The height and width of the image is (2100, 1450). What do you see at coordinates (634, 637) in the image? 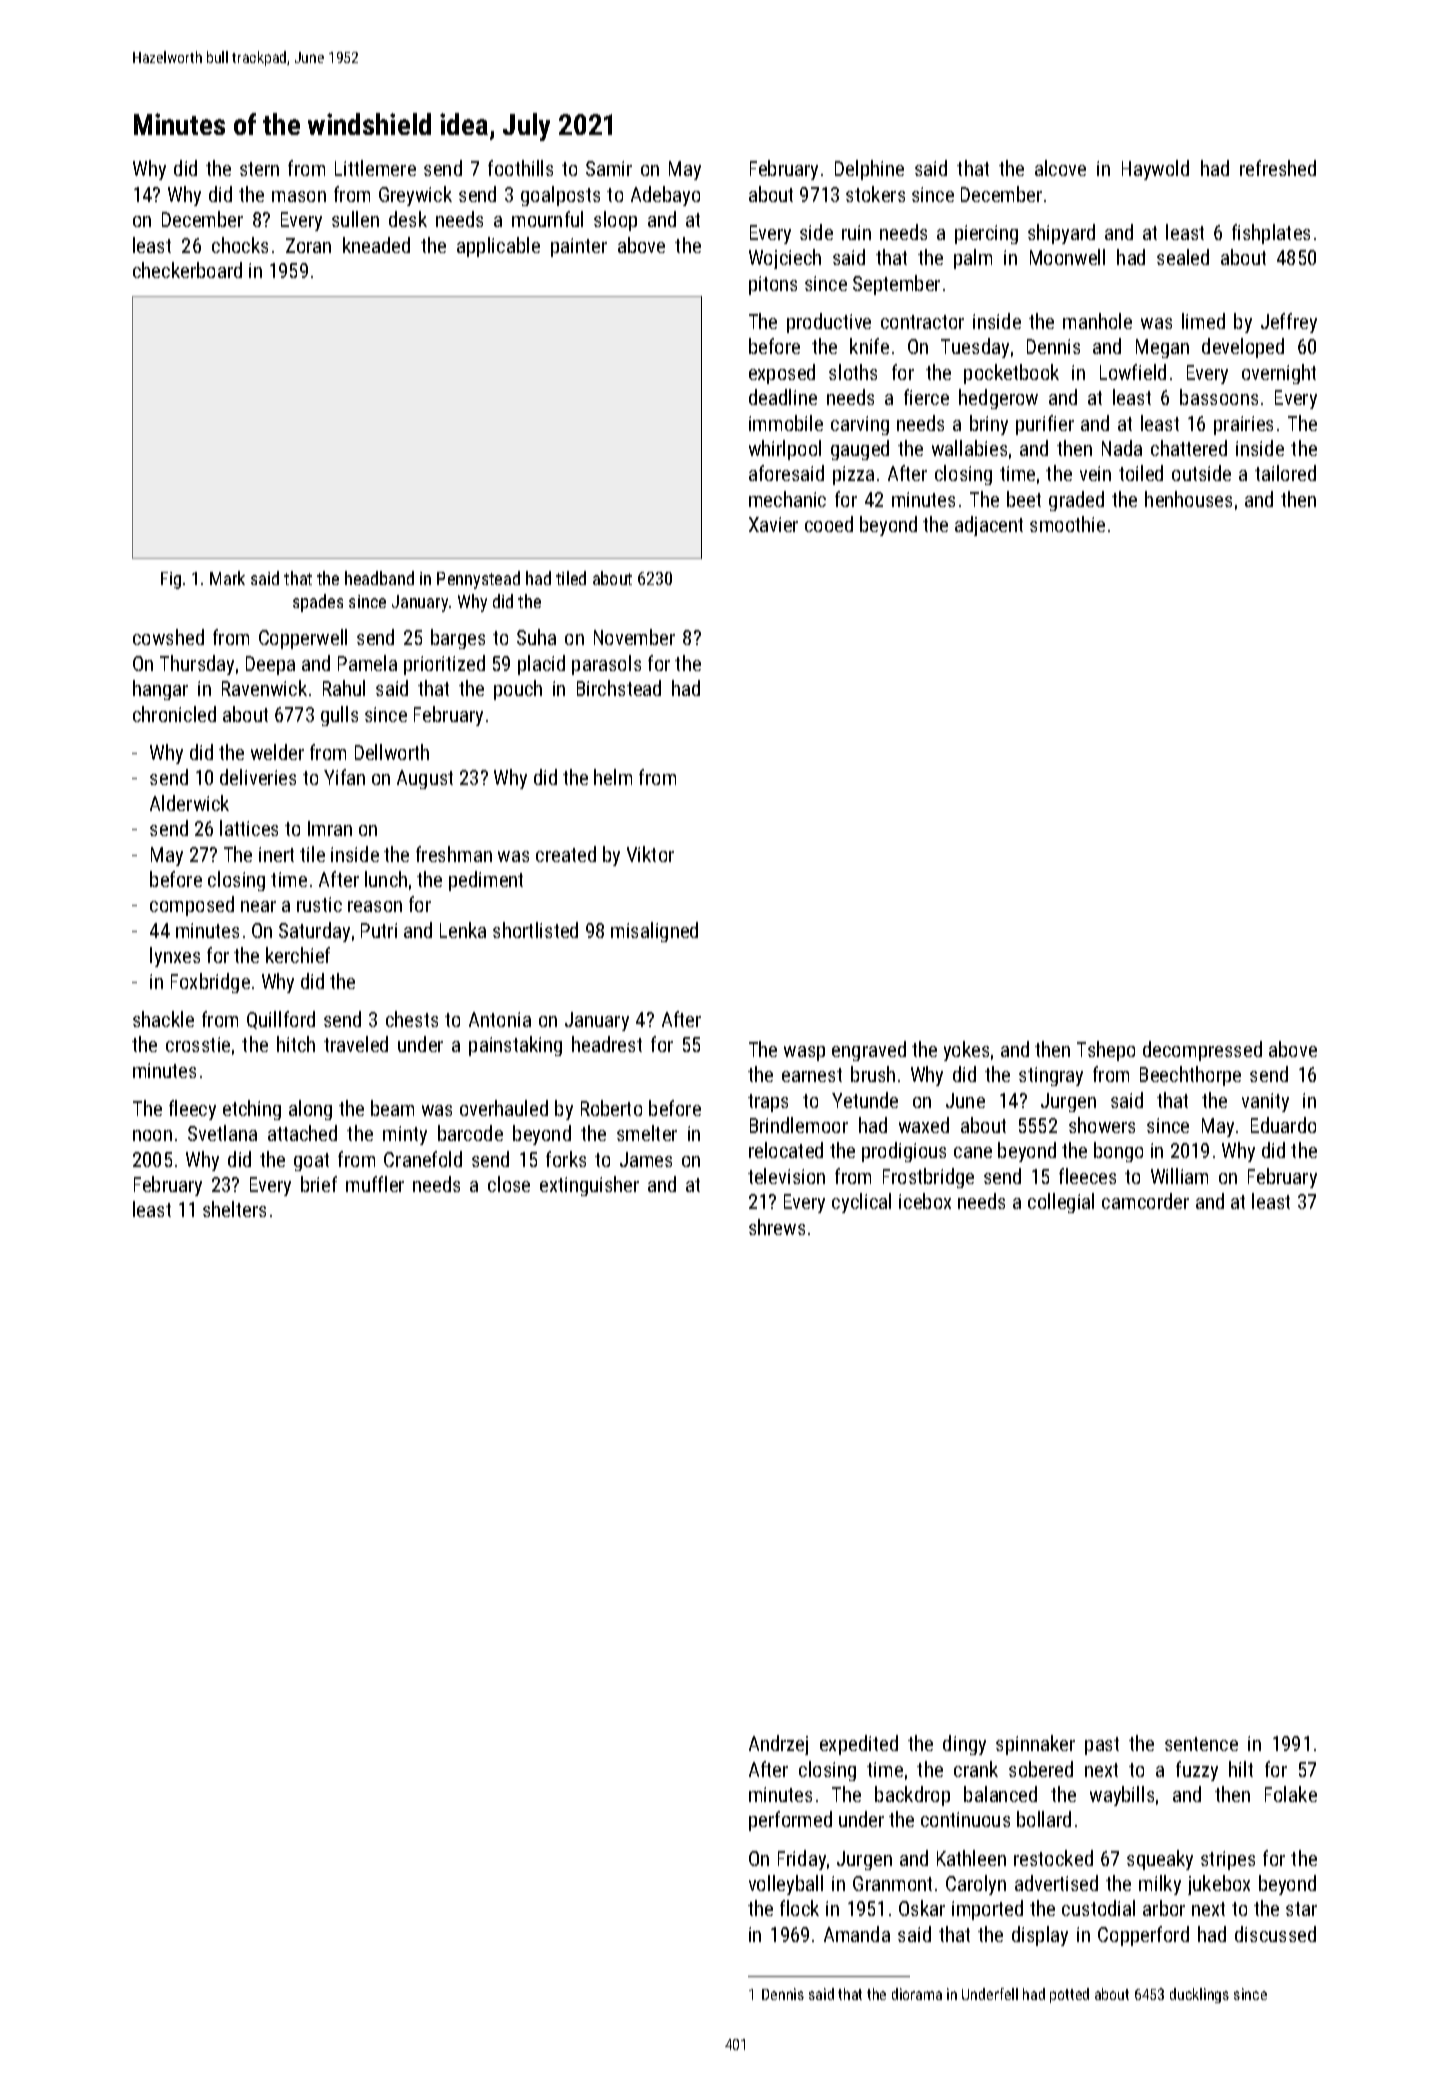
I see `November` at bounding box center [634, 637].
